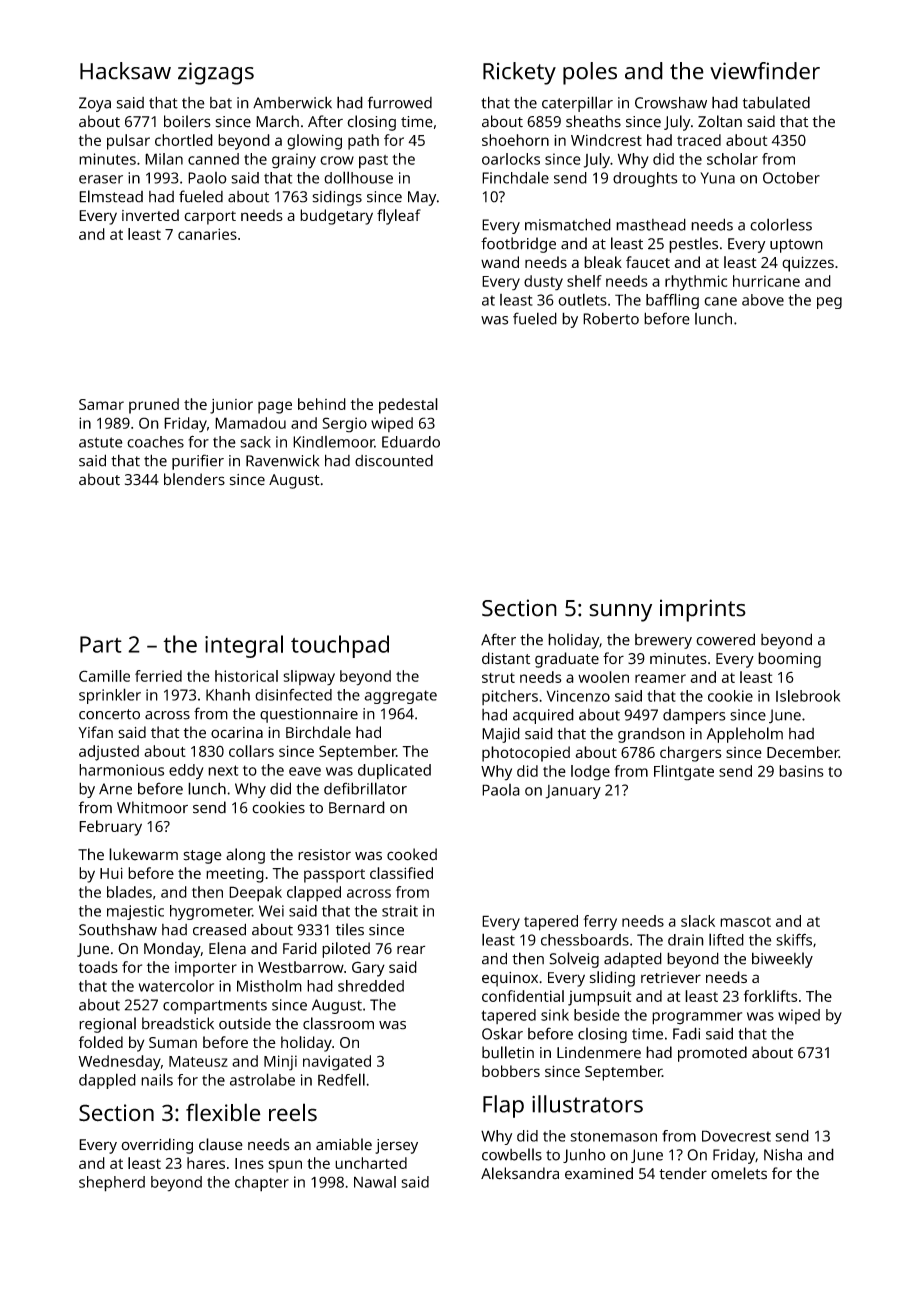 The image size is (924, 1308). I want to click on quizzes, so click(808, 264).
